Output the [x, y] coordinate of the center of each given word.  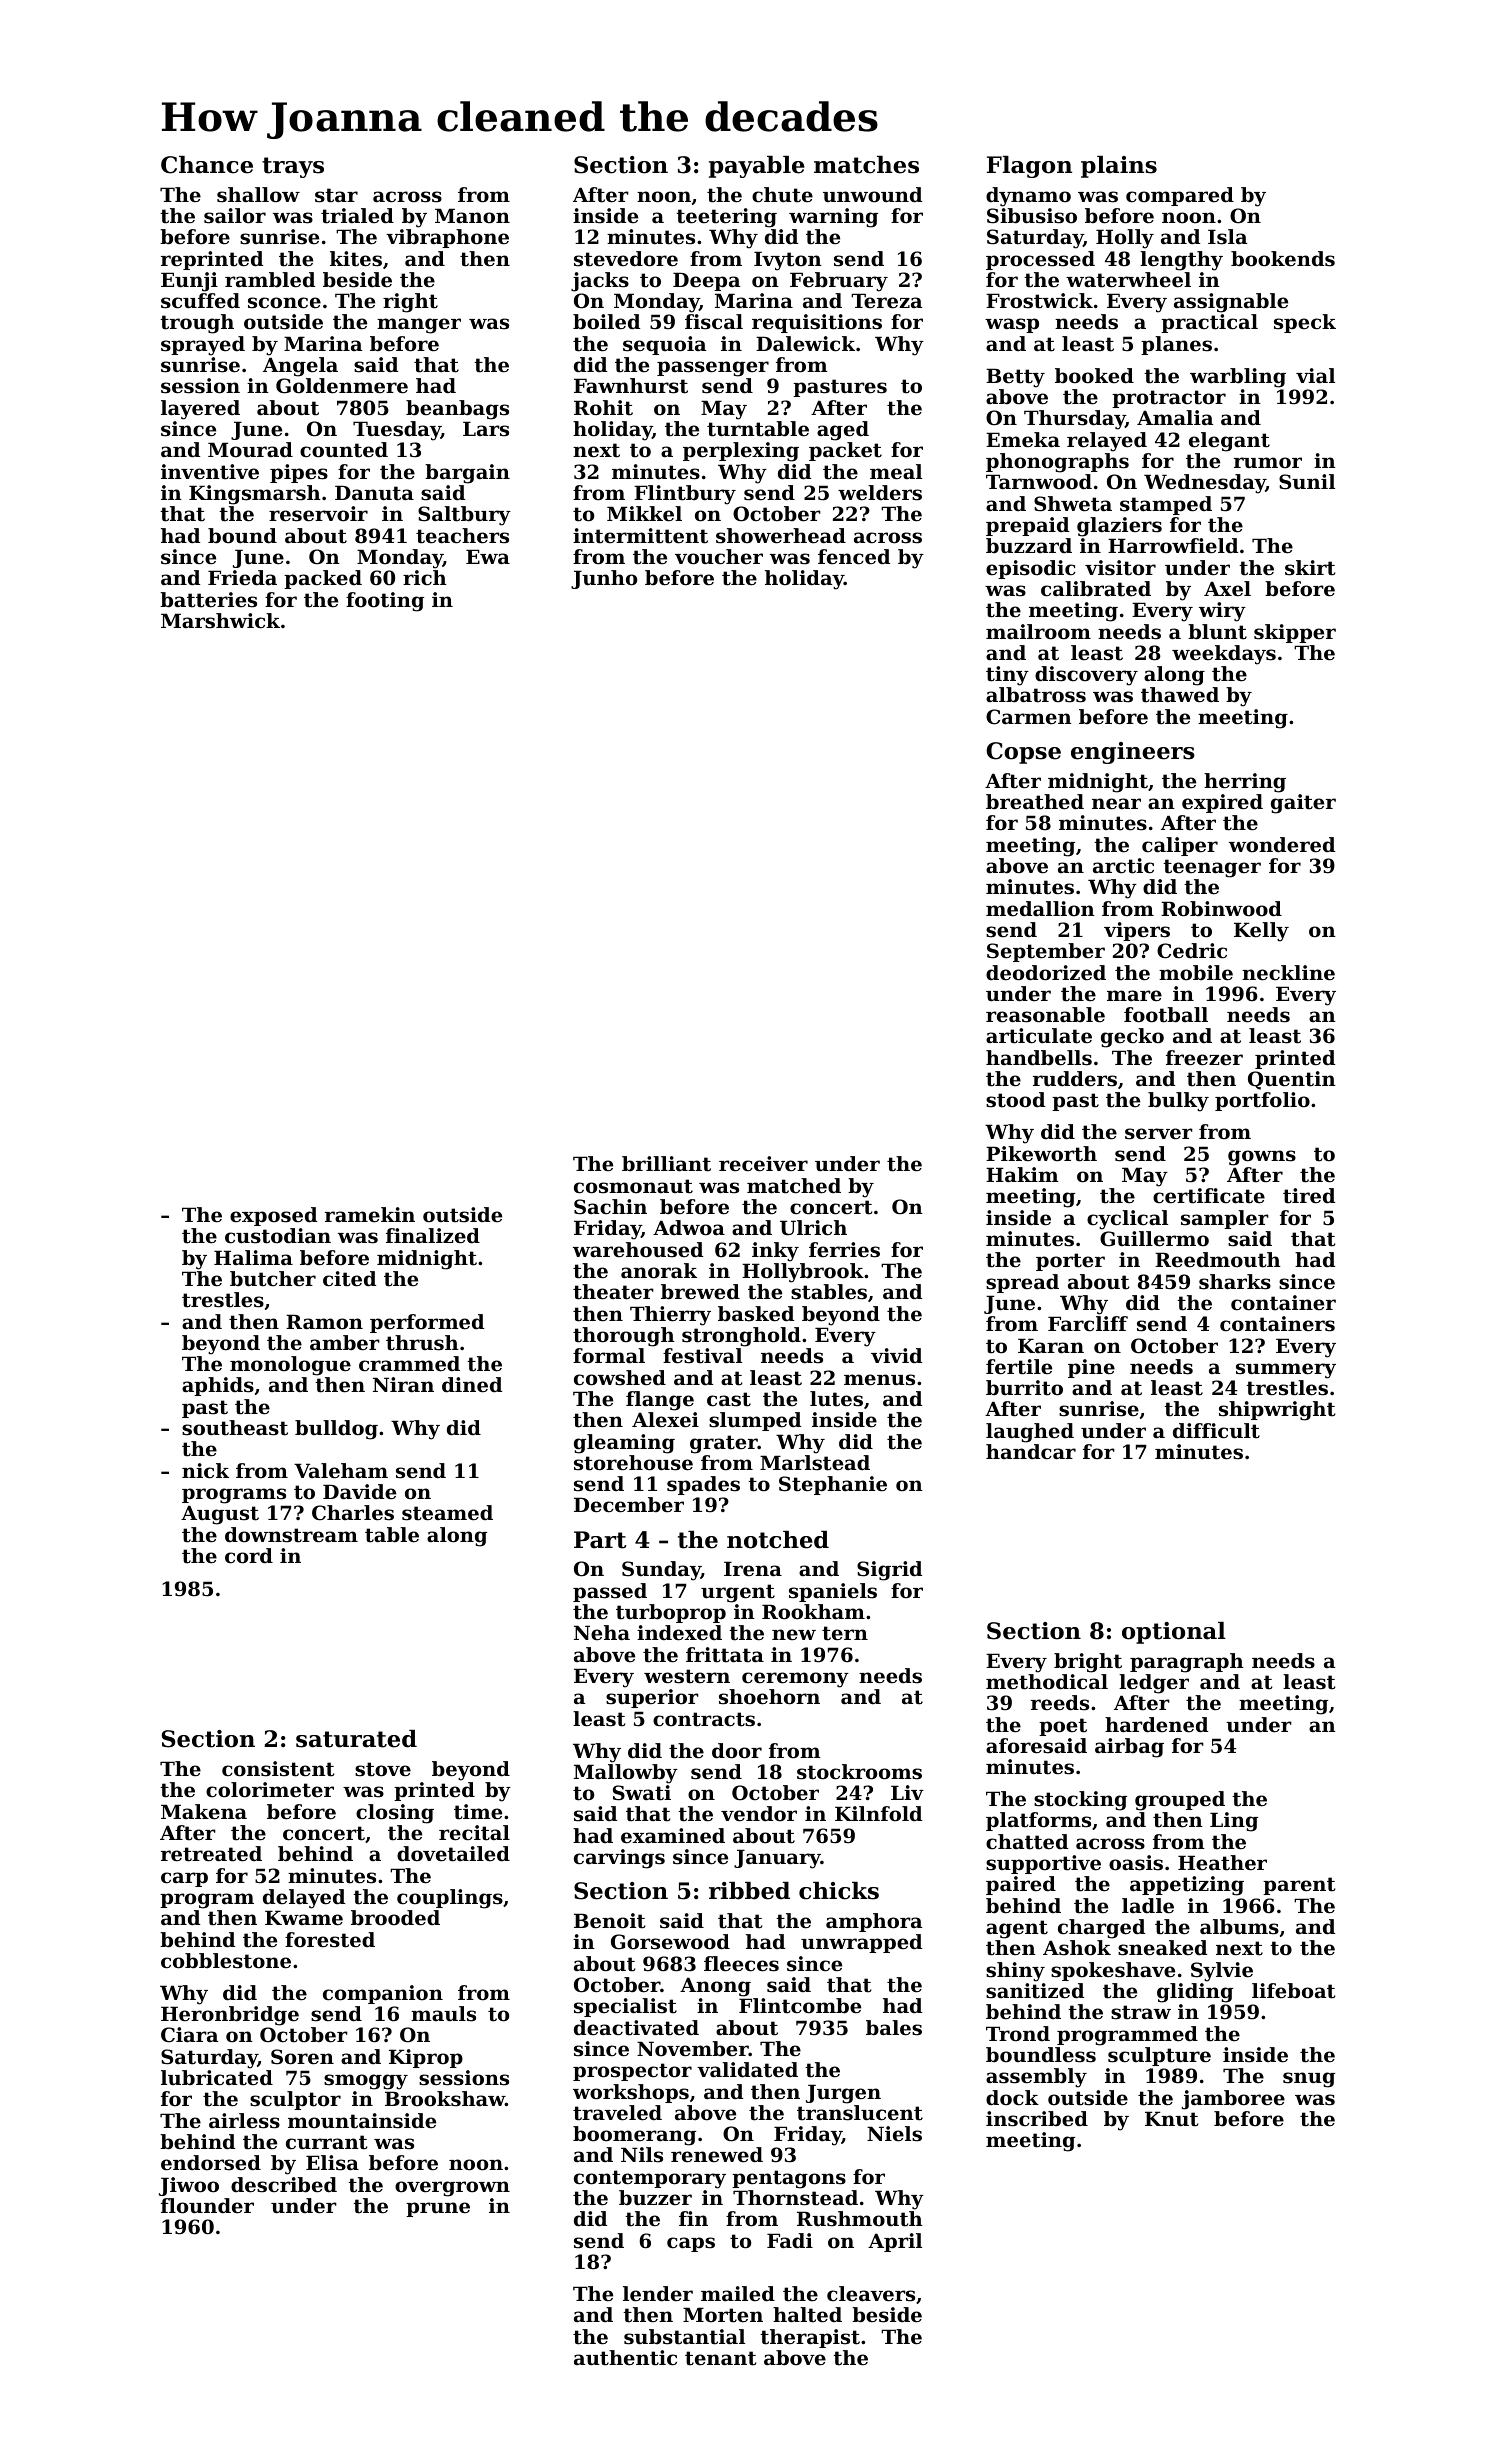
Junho [604, 579]
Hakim [1022, 1175]
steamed [447, 1513]
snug [1309, 2080]
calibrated [1096, 589]
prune [438, 2209]
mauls [443, 2014]
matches [866, 165]
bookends [1283, 259]
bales [894, 2028]
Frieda [242, 578]
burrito [1024, 1388]
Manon [472, 216]
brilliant [666, 1164]
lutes [836, 1399]
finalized [433, 1236]
